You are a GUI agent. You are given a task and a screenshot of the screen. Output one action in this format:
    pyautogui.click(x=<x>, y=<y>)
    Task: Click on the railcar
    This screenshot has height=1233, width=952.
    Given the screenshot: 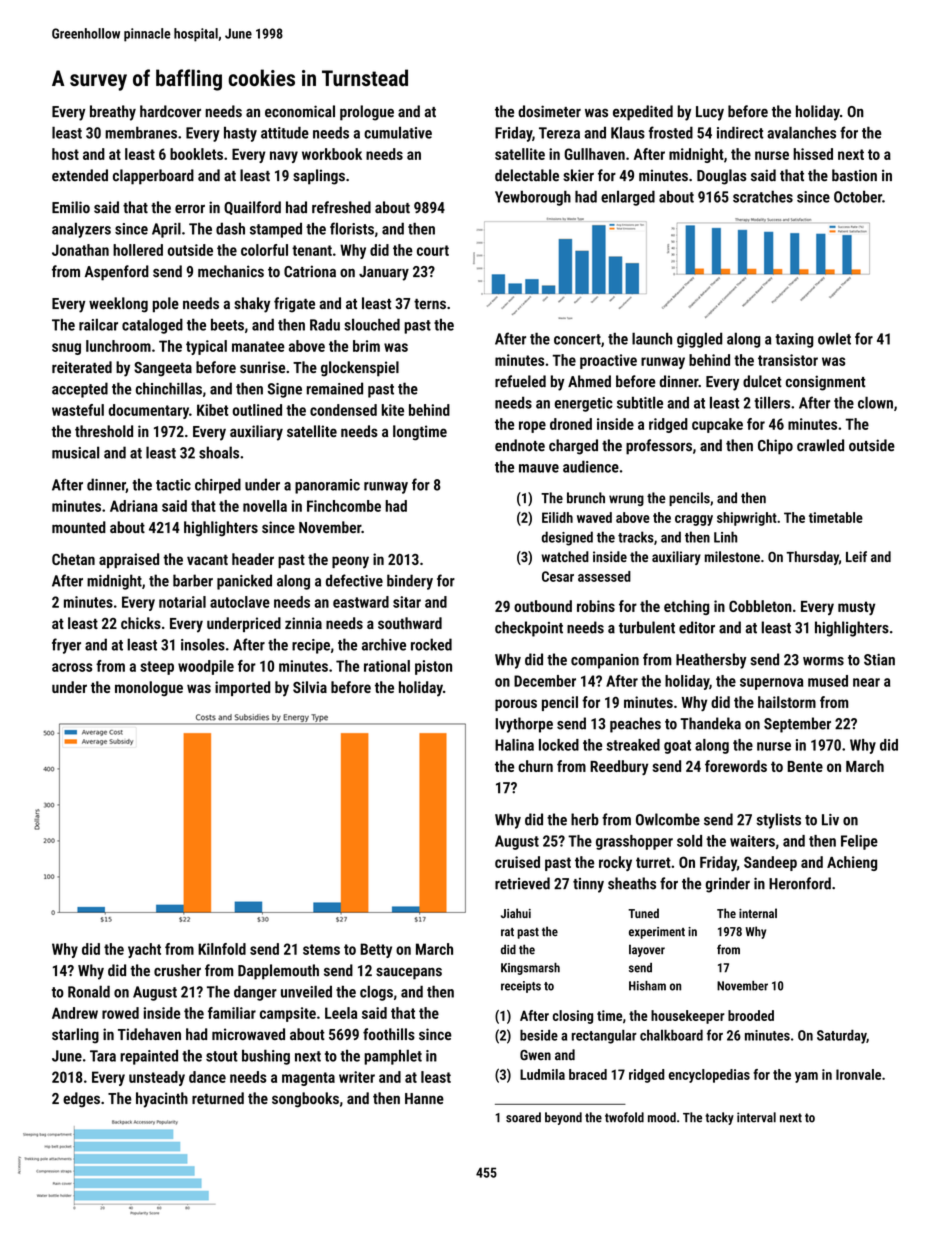 What is the action you would take?
    pyautogui.click(x=98, y=324)
